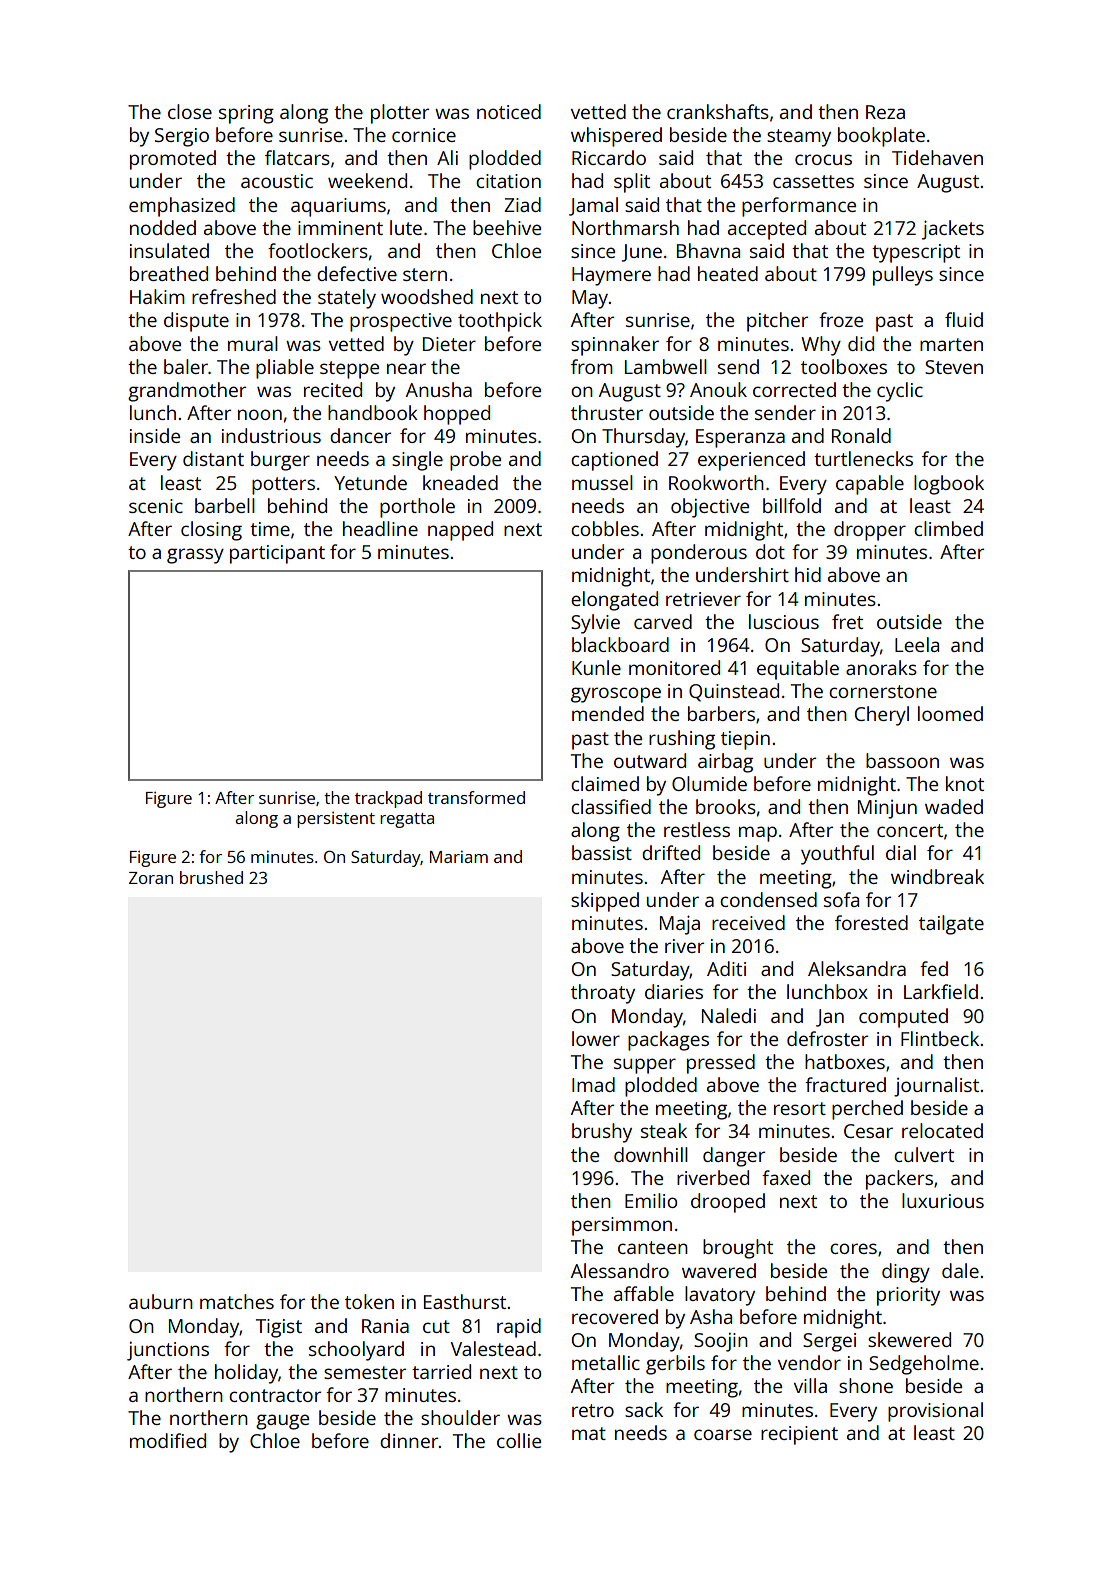 The height and width of the page is (1573, 1113). I want to click on brushed, so click(211, 877).
